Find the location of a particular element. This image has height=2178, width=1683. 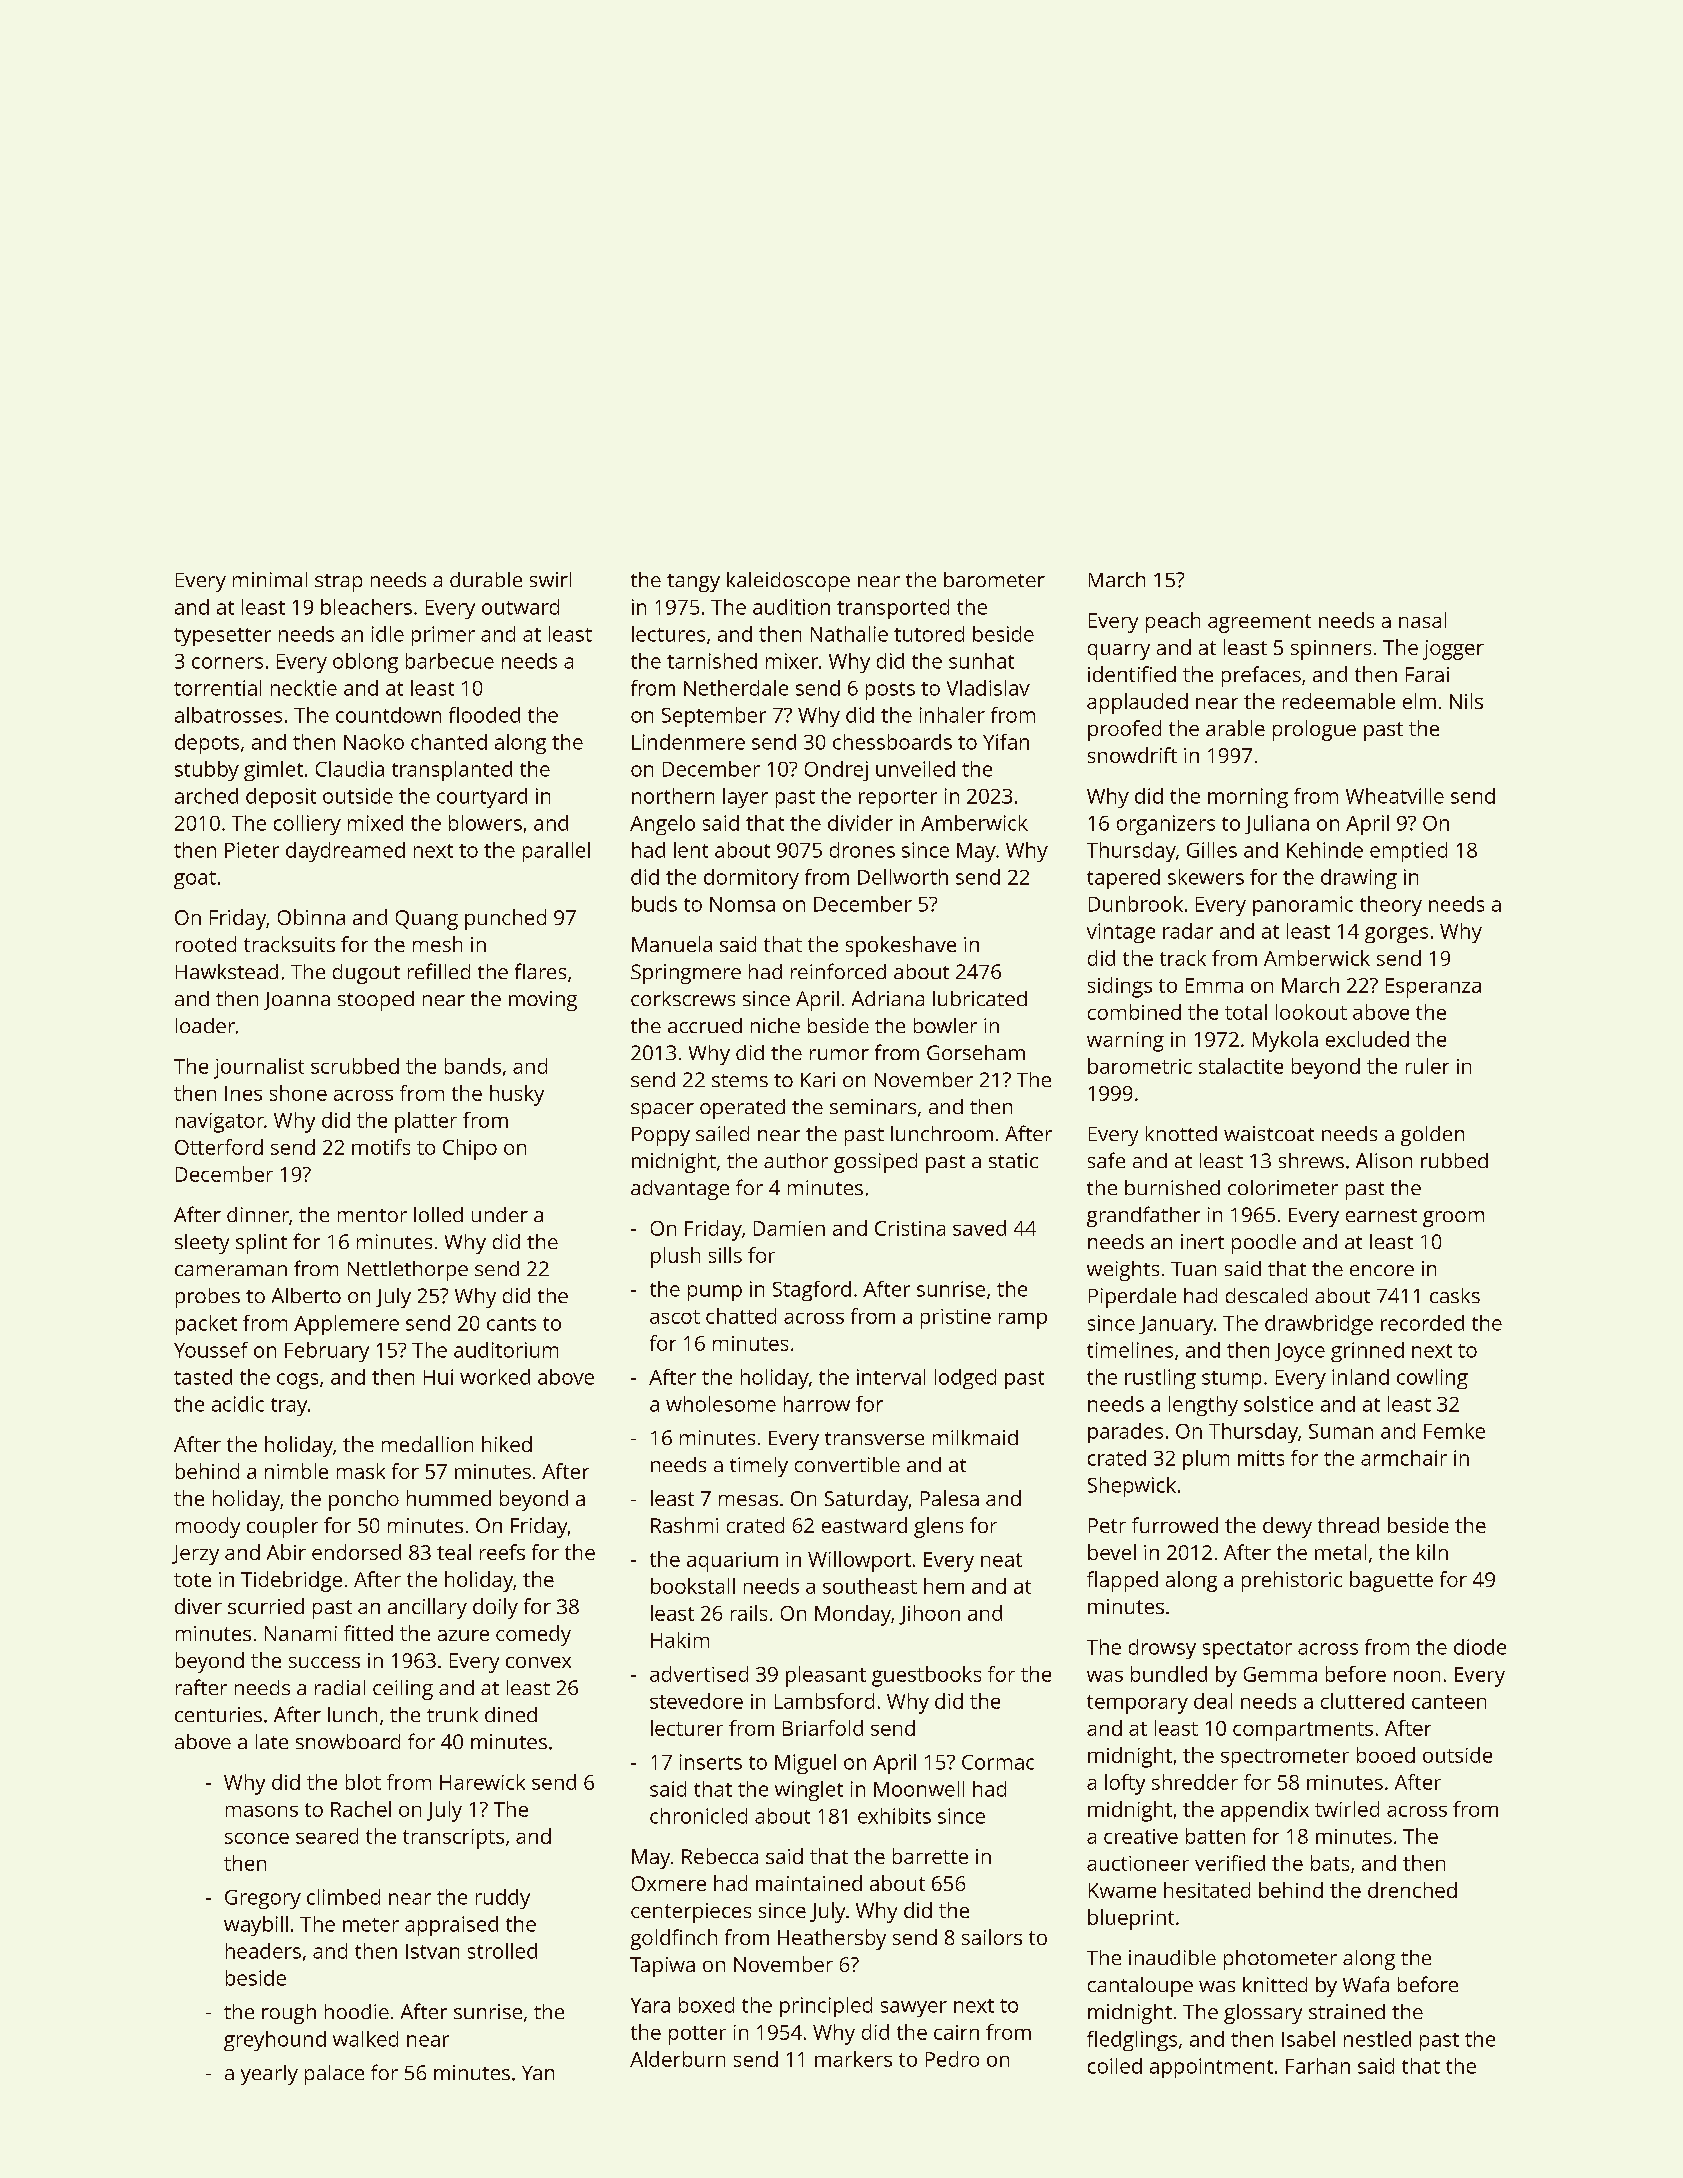

Pieter is located at coordinates (252, 850).
